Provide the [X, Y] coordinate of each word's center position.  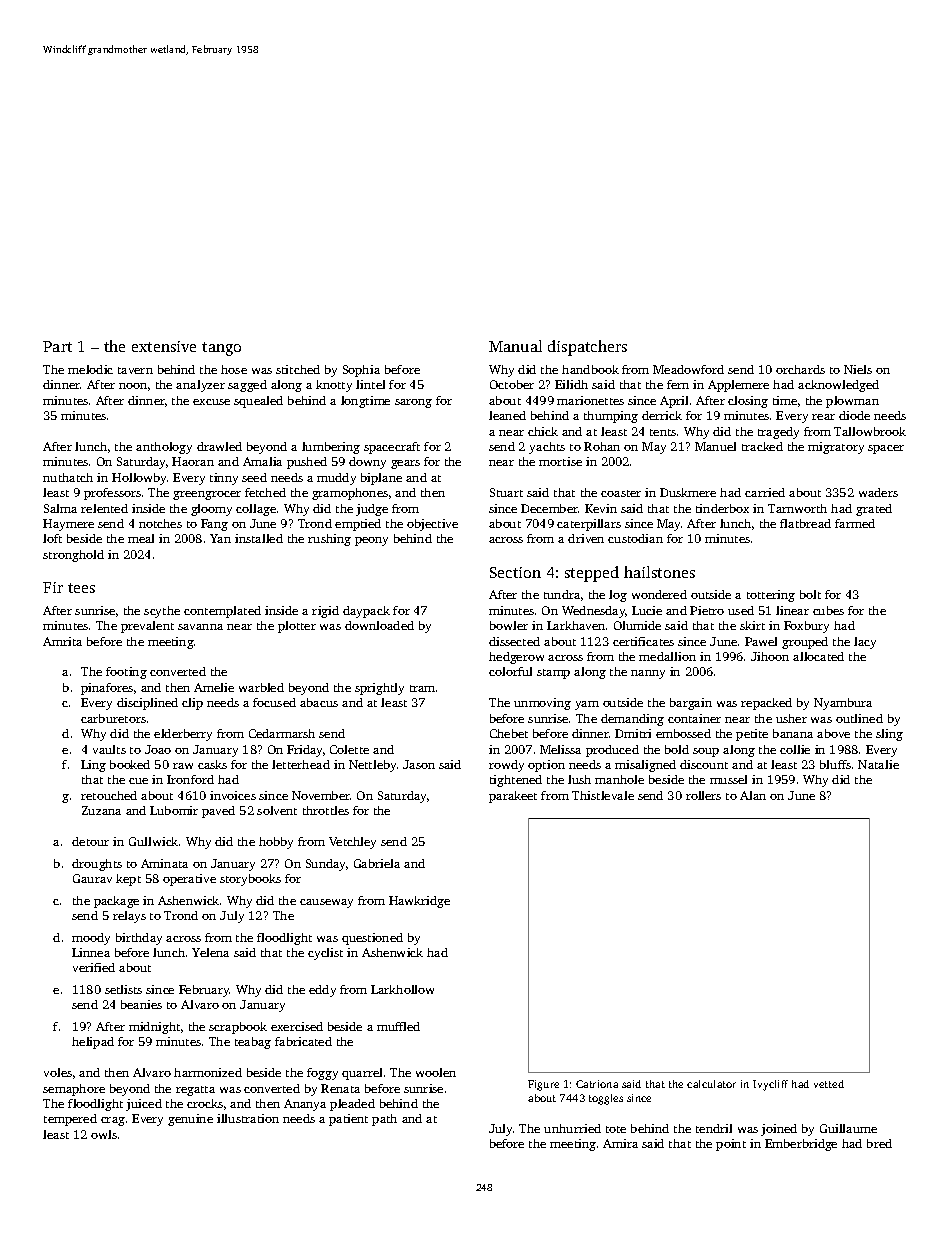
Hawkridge [419, 902]
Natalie [878, 764]
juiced [144, 1105]
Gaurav [92, 878]
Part [57, 346]
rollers [703, 795]
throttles [326, 810]
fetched [265, 492]
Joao [158, 749]
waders [878, 492]
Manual [515, 346]
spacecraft [392, 448]
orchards [800, 369]
